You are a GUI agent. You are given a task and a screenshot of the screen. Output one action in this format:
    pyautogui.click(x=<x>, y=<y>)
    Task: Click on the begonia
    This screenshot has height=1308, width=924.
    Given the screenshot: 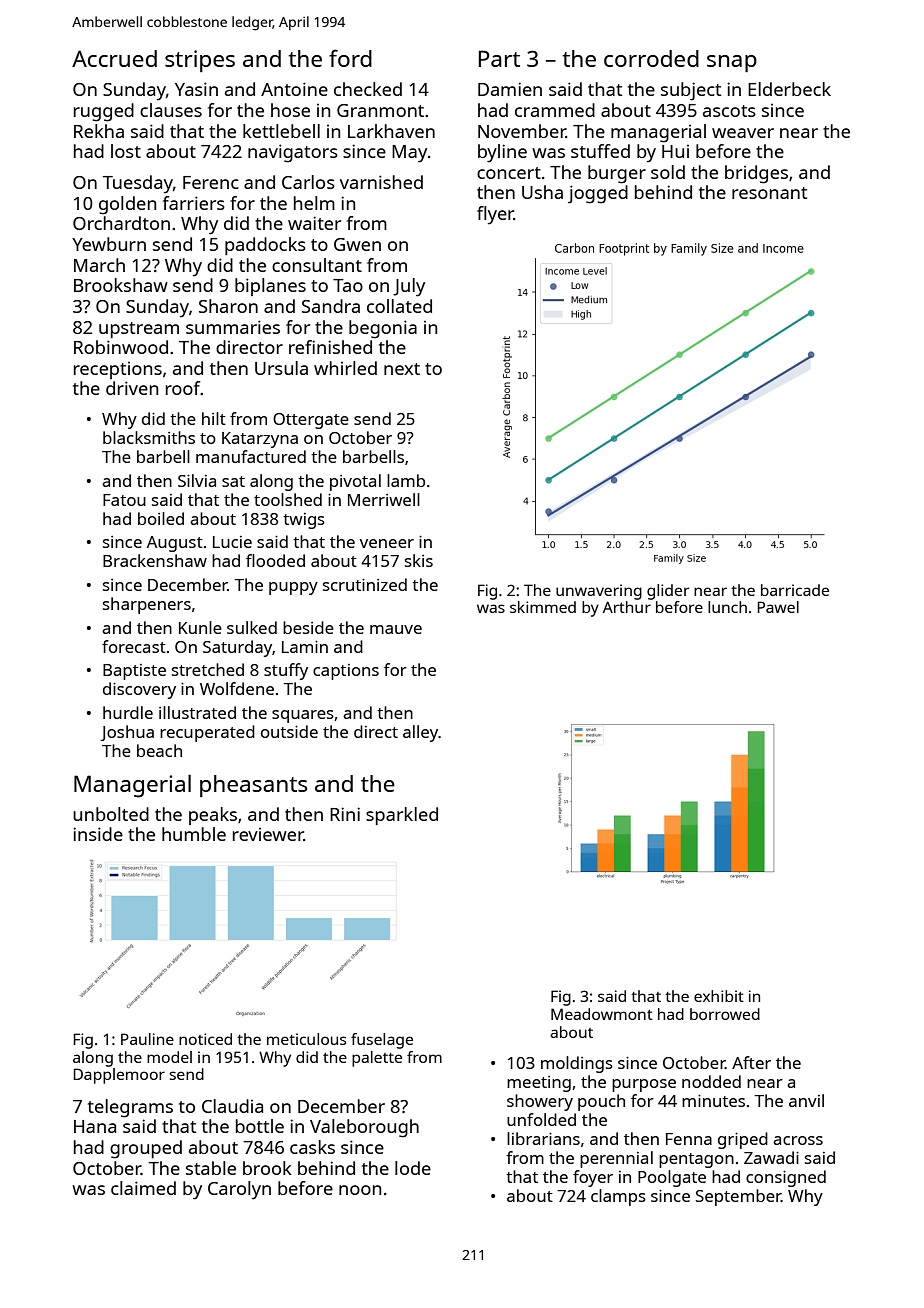 What is the action you would take?
    pyautogui.click(x=383, y=329)
